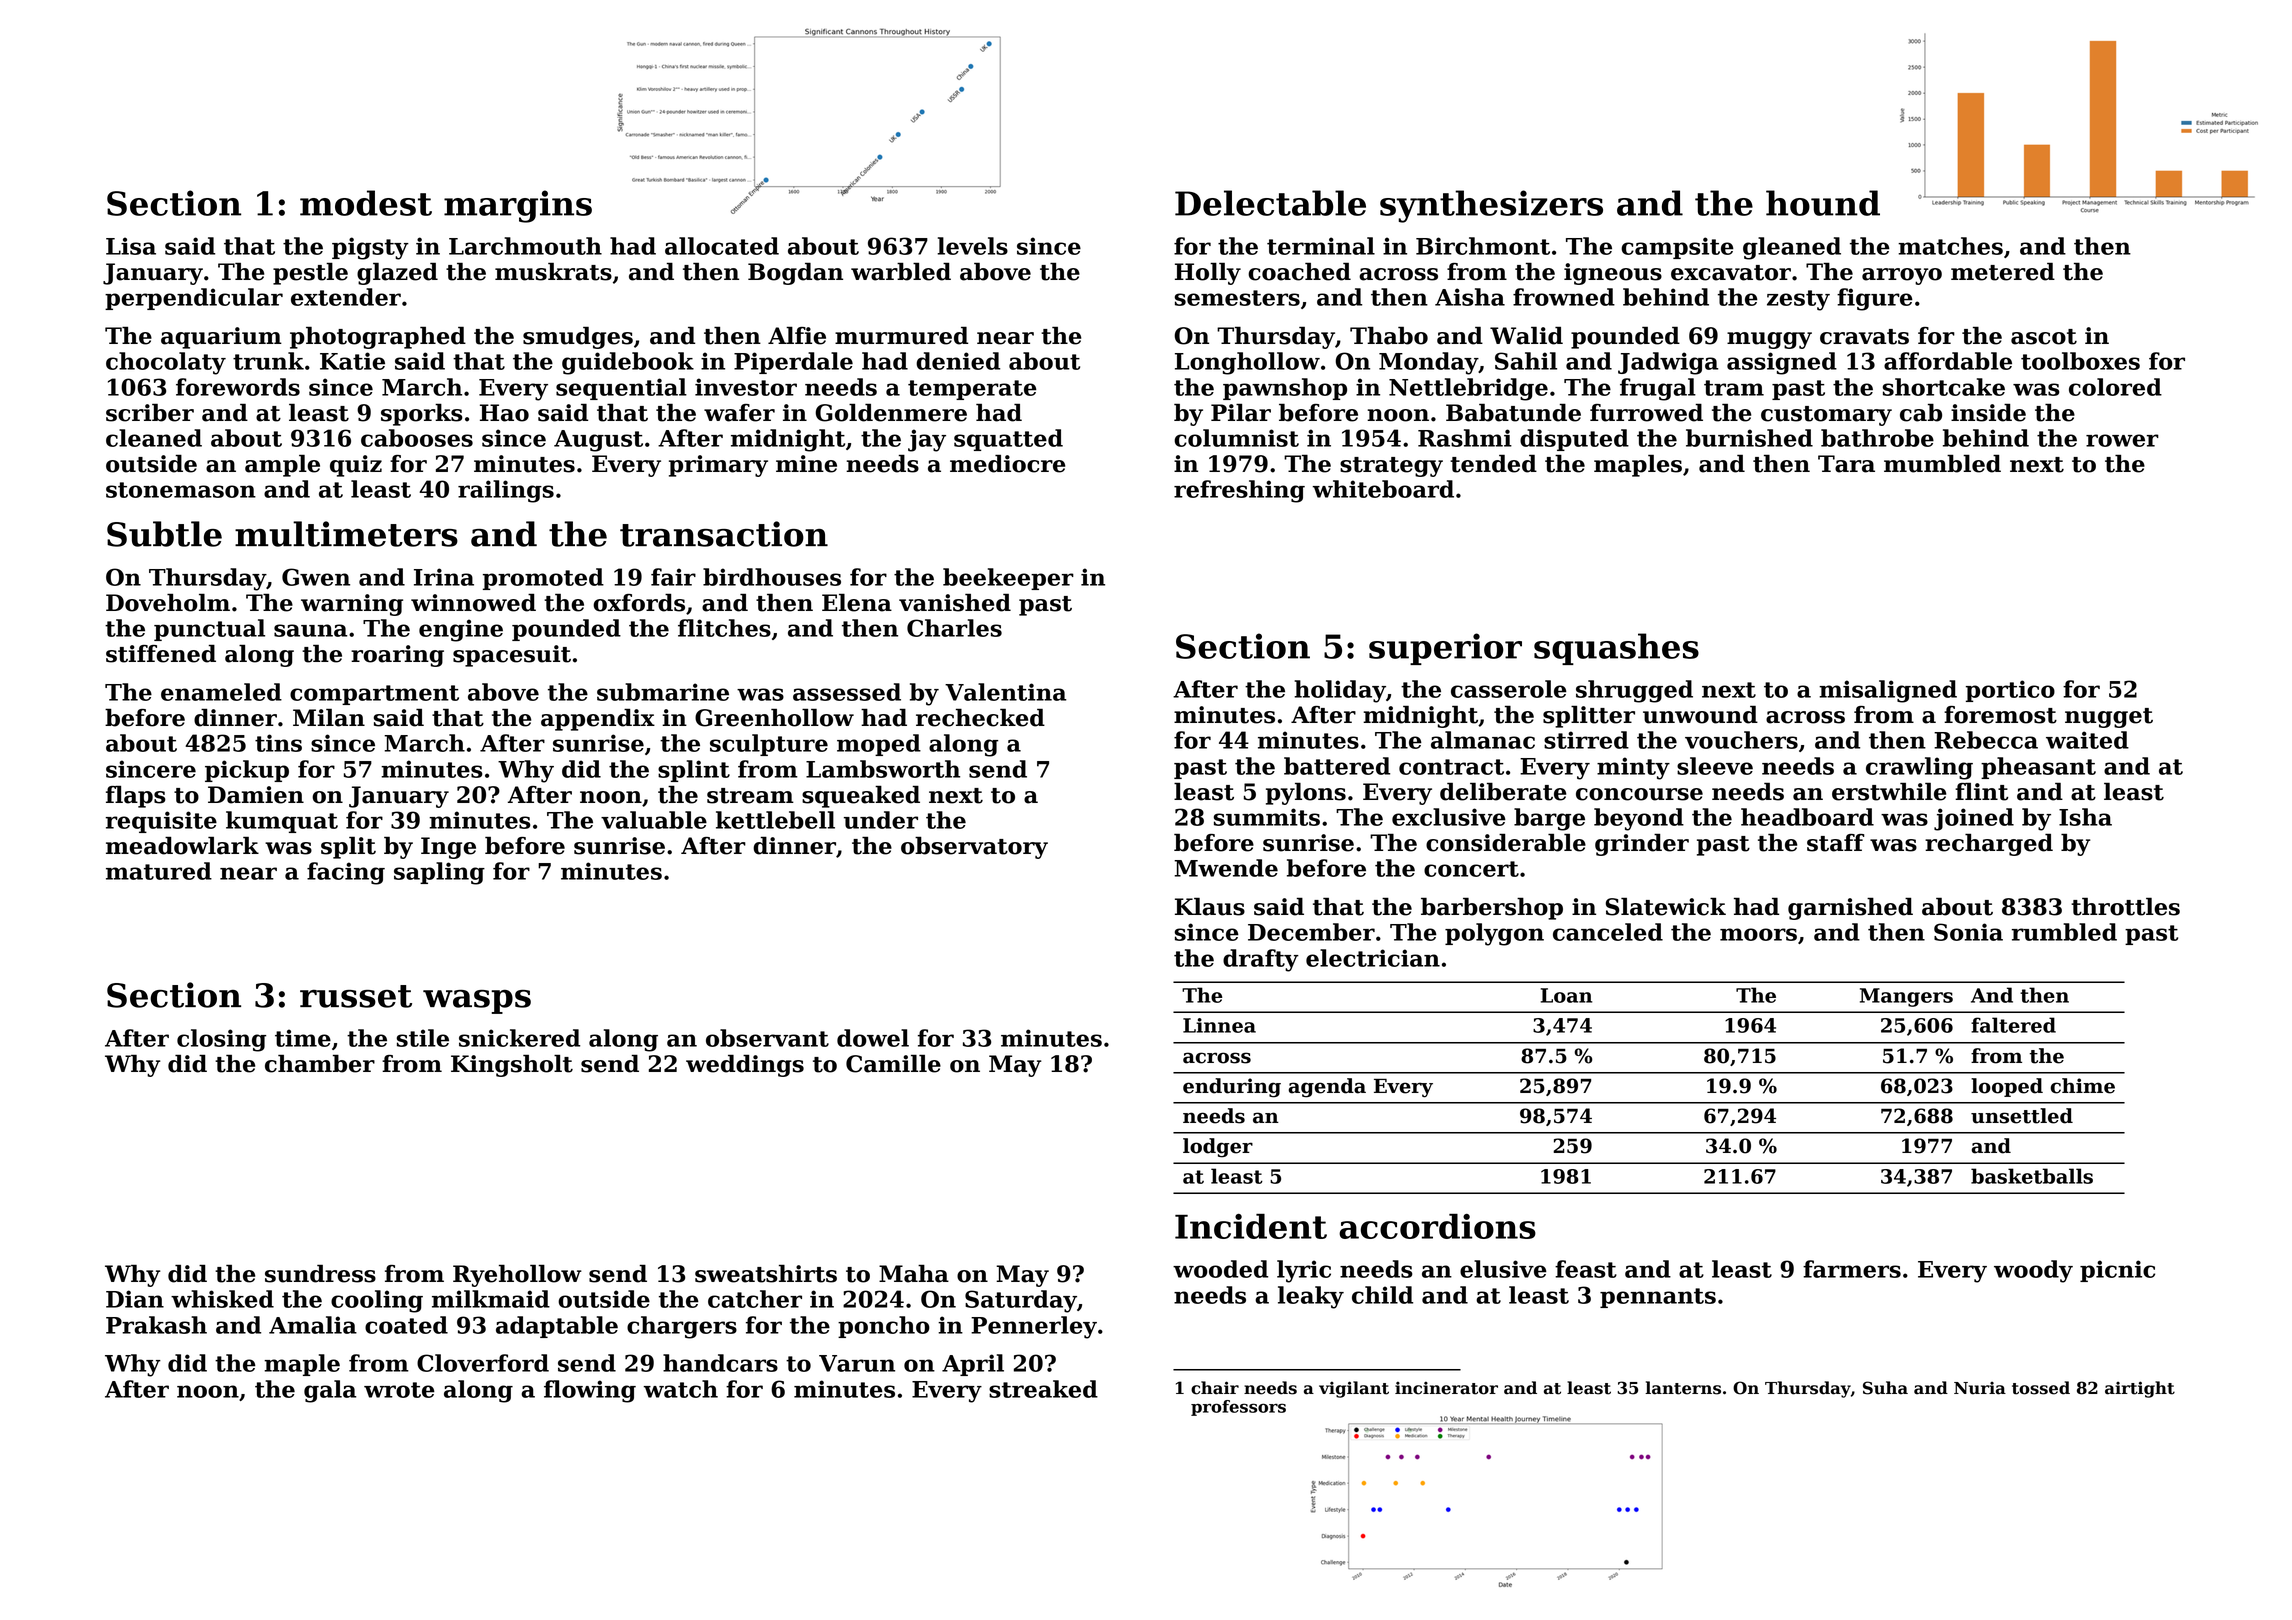 The height and width of the screenshot is (1620, 2292). I want to click on Prakash, so click(156, 1325).
